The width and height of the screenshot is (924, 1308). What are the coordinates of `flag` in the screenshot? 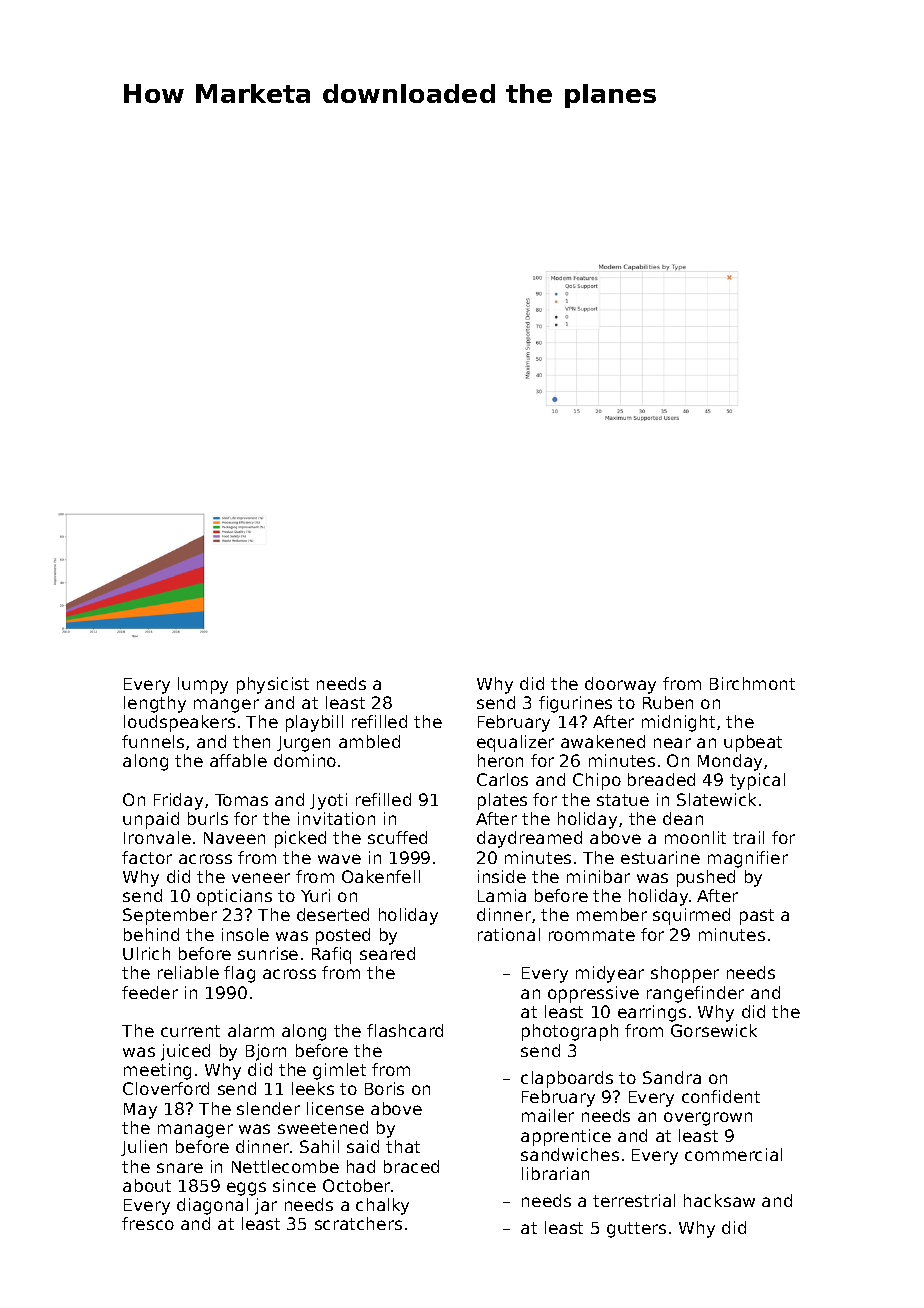 It's located at (239, 974).
